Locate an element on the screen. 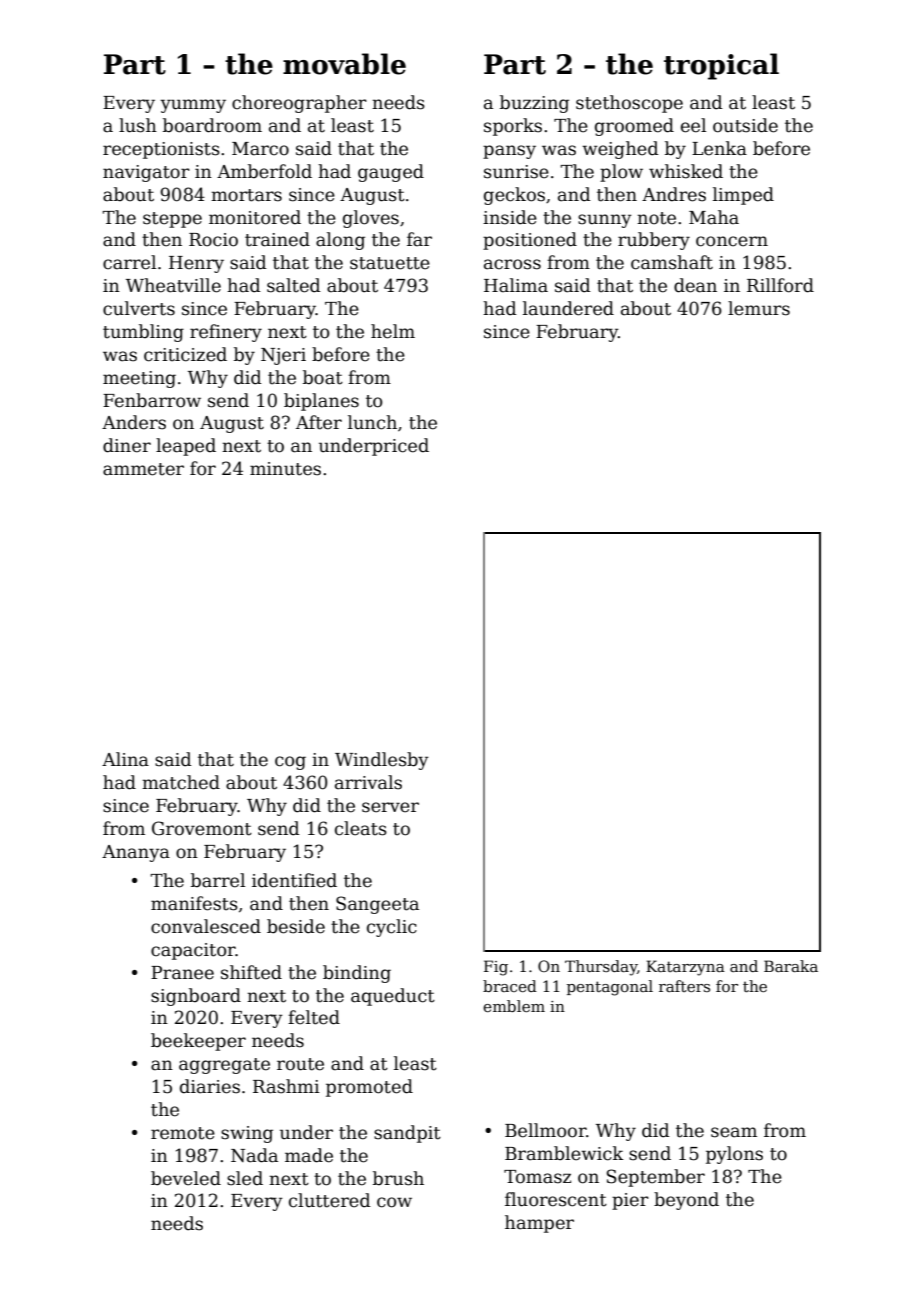 This screenshot has width=924, height=1308. beveled is located at coordinates (186, 1178).
